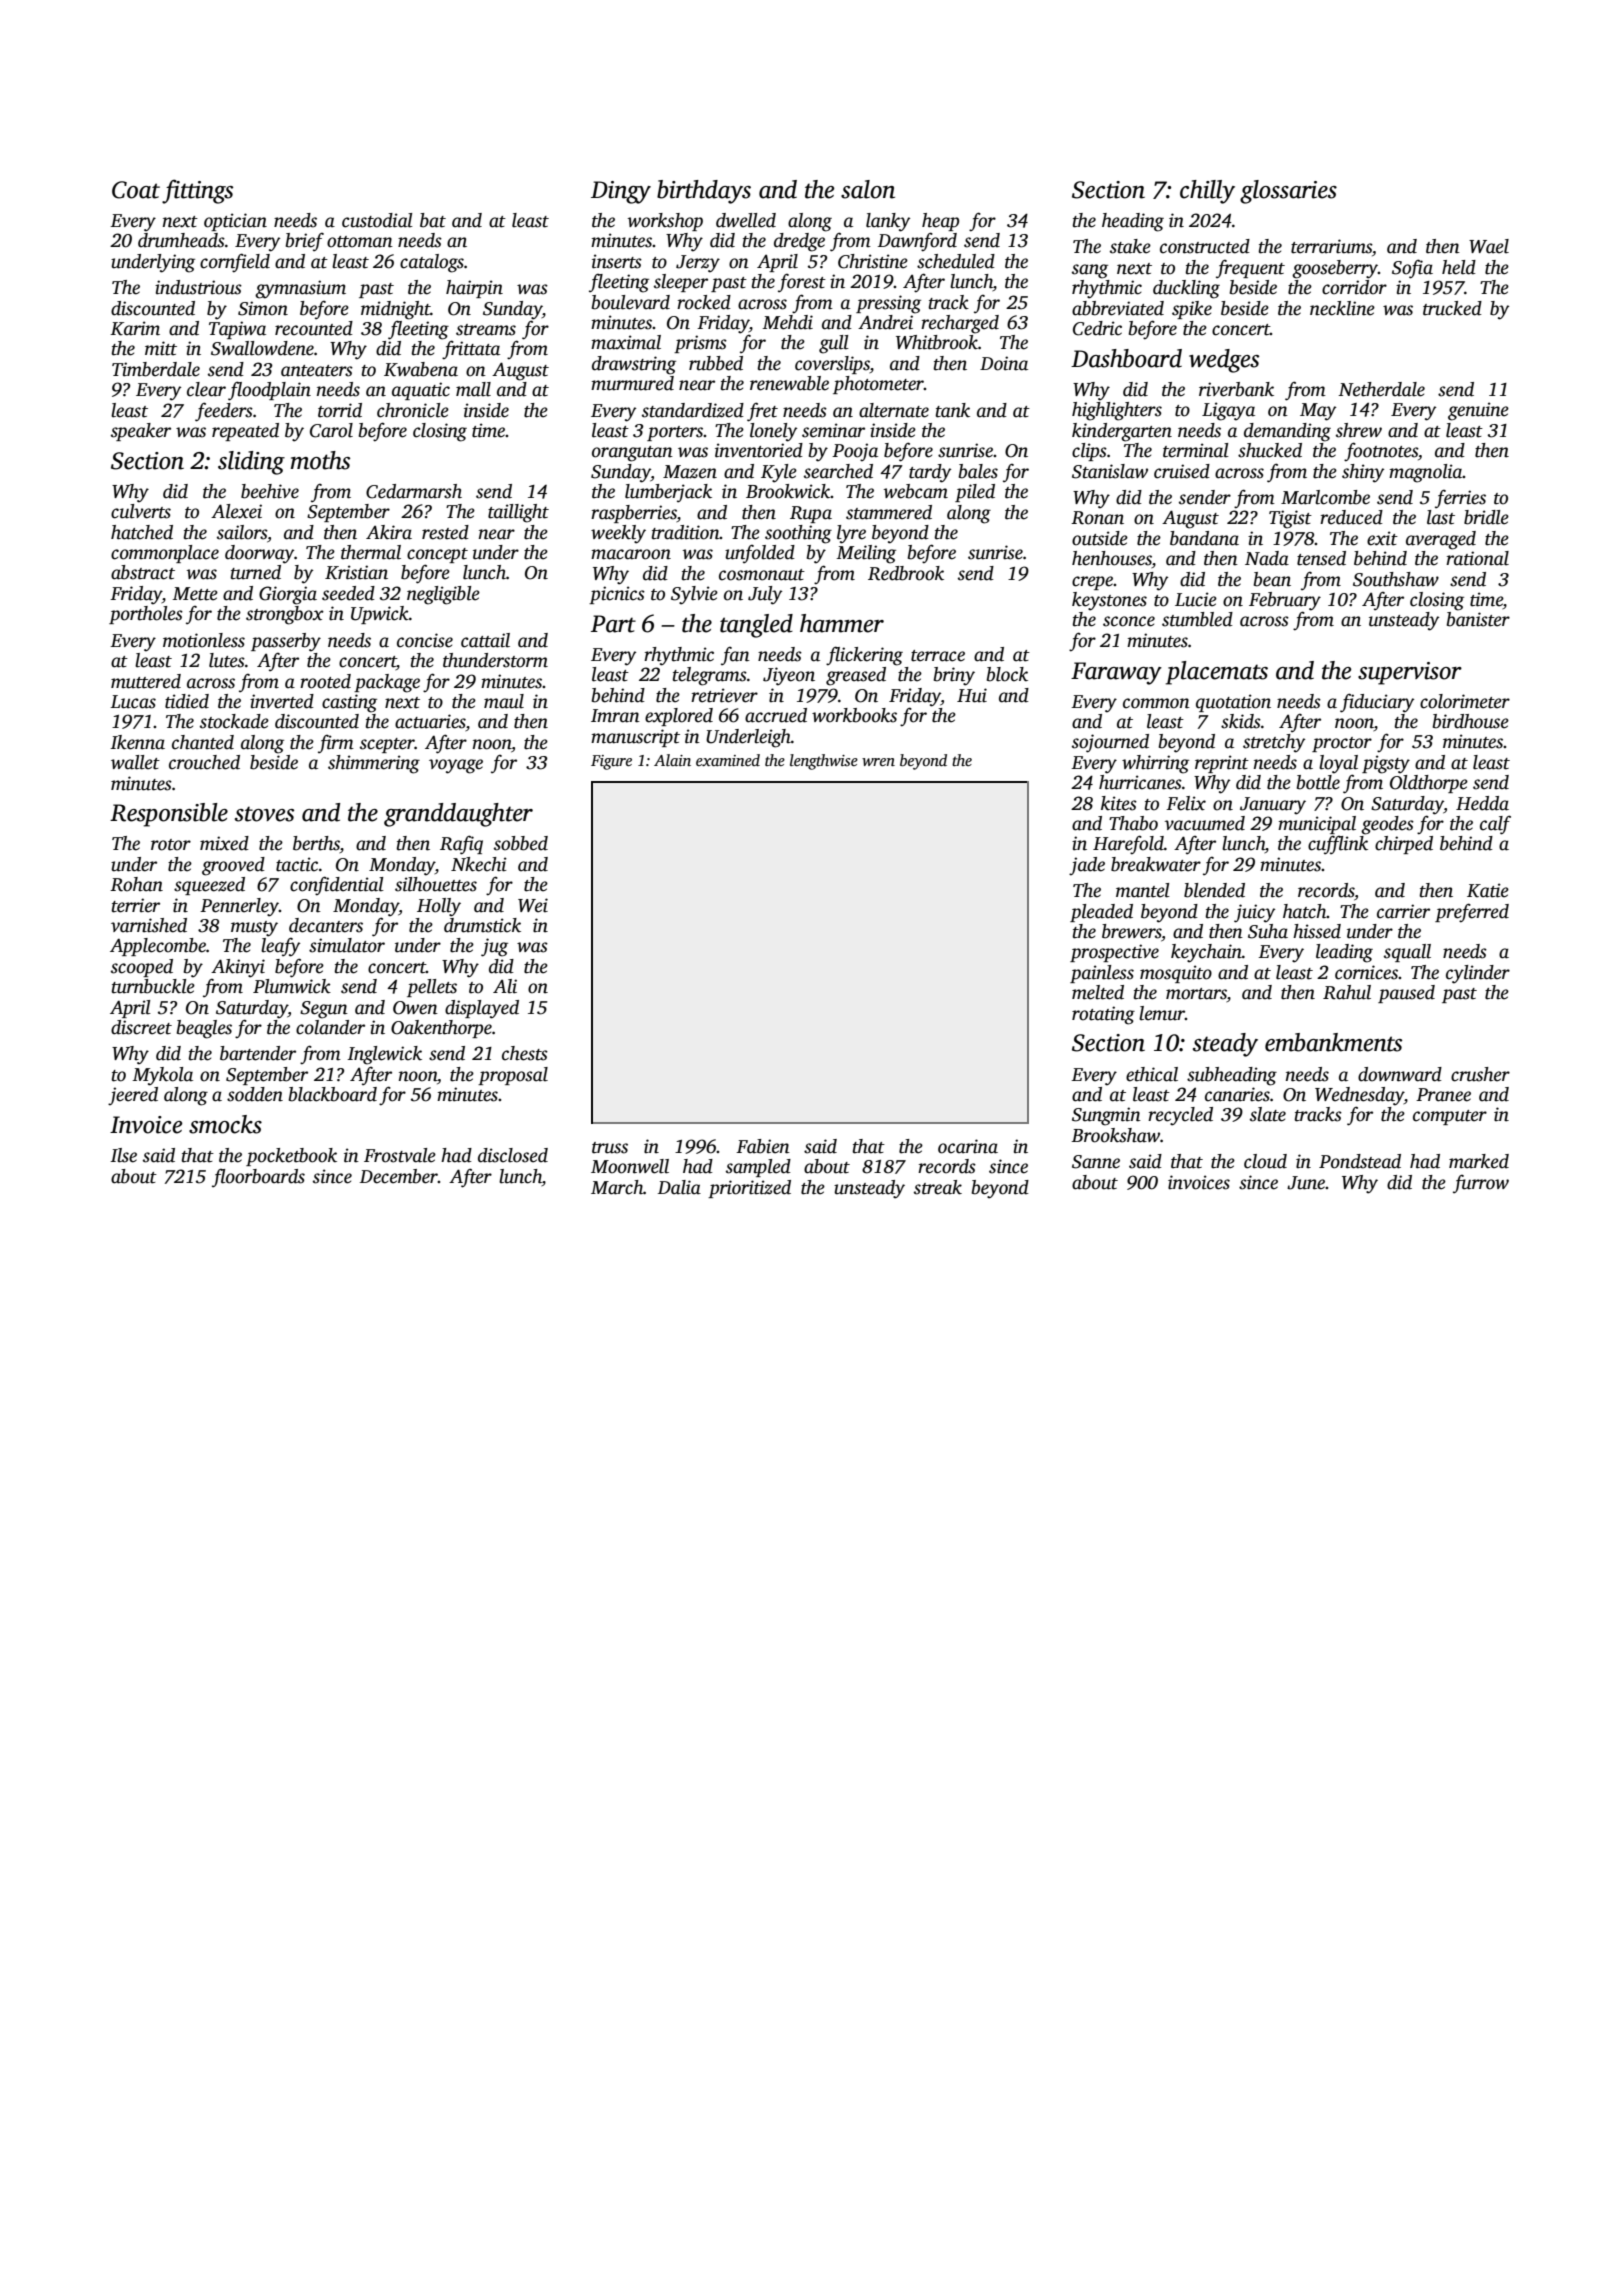 The width and height of the document is (1620, 2292). What do you see at coordinates (269, 391) in the document?
I see `floodplain` at bounding box center [269, 391].
